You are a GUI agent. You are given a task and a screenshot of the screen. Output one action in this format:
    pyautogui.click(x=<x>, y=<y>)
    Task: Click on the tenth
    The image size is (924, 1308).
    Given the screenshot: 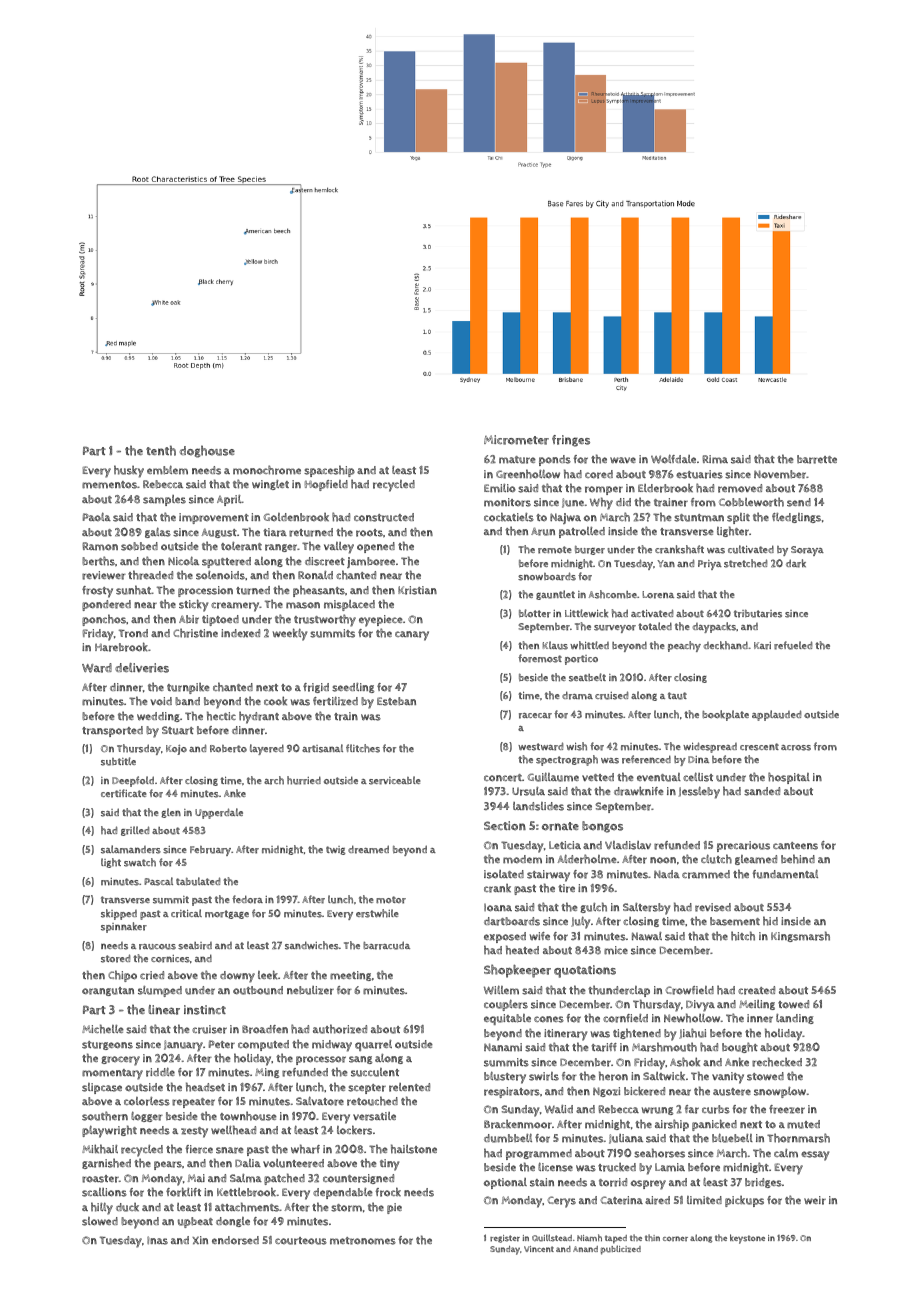 What is the action you would take?
    pyautogui.click(x=161, y=450)
